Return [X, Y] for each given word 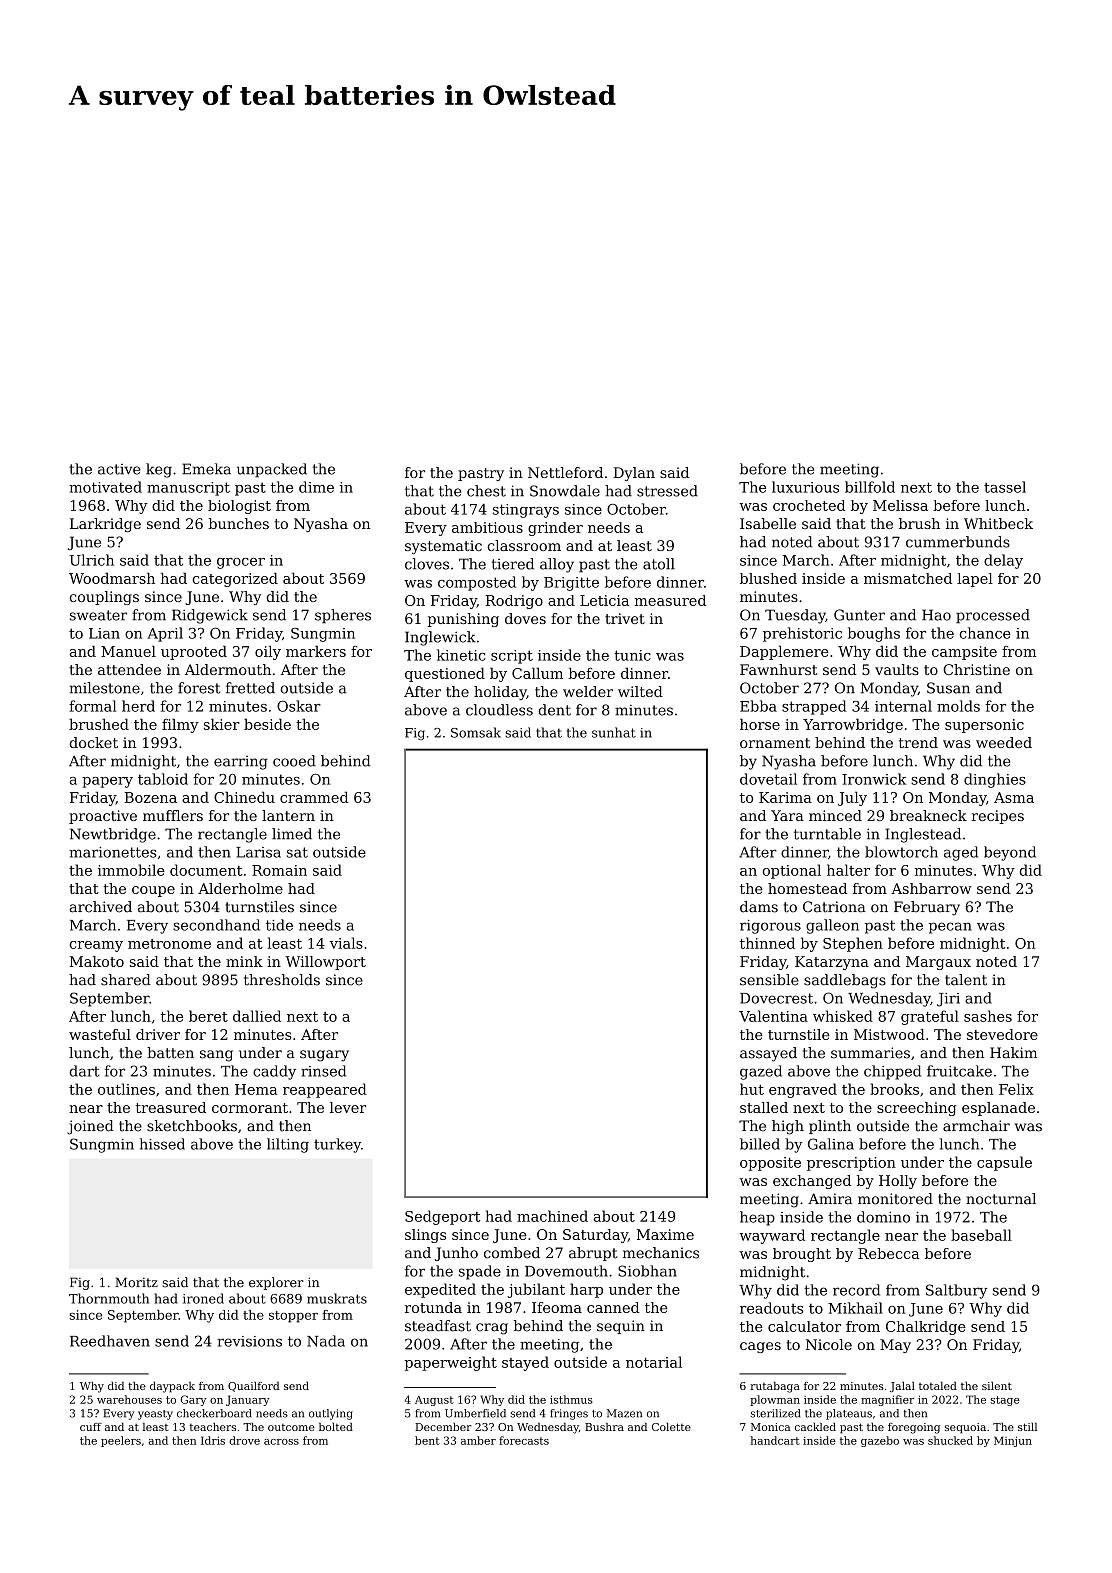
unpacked [272, 470]
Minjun [1013, 1441]
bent [427, 1440]
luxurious [805, 487]
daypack [172, 1387]
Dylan [634, 474]
